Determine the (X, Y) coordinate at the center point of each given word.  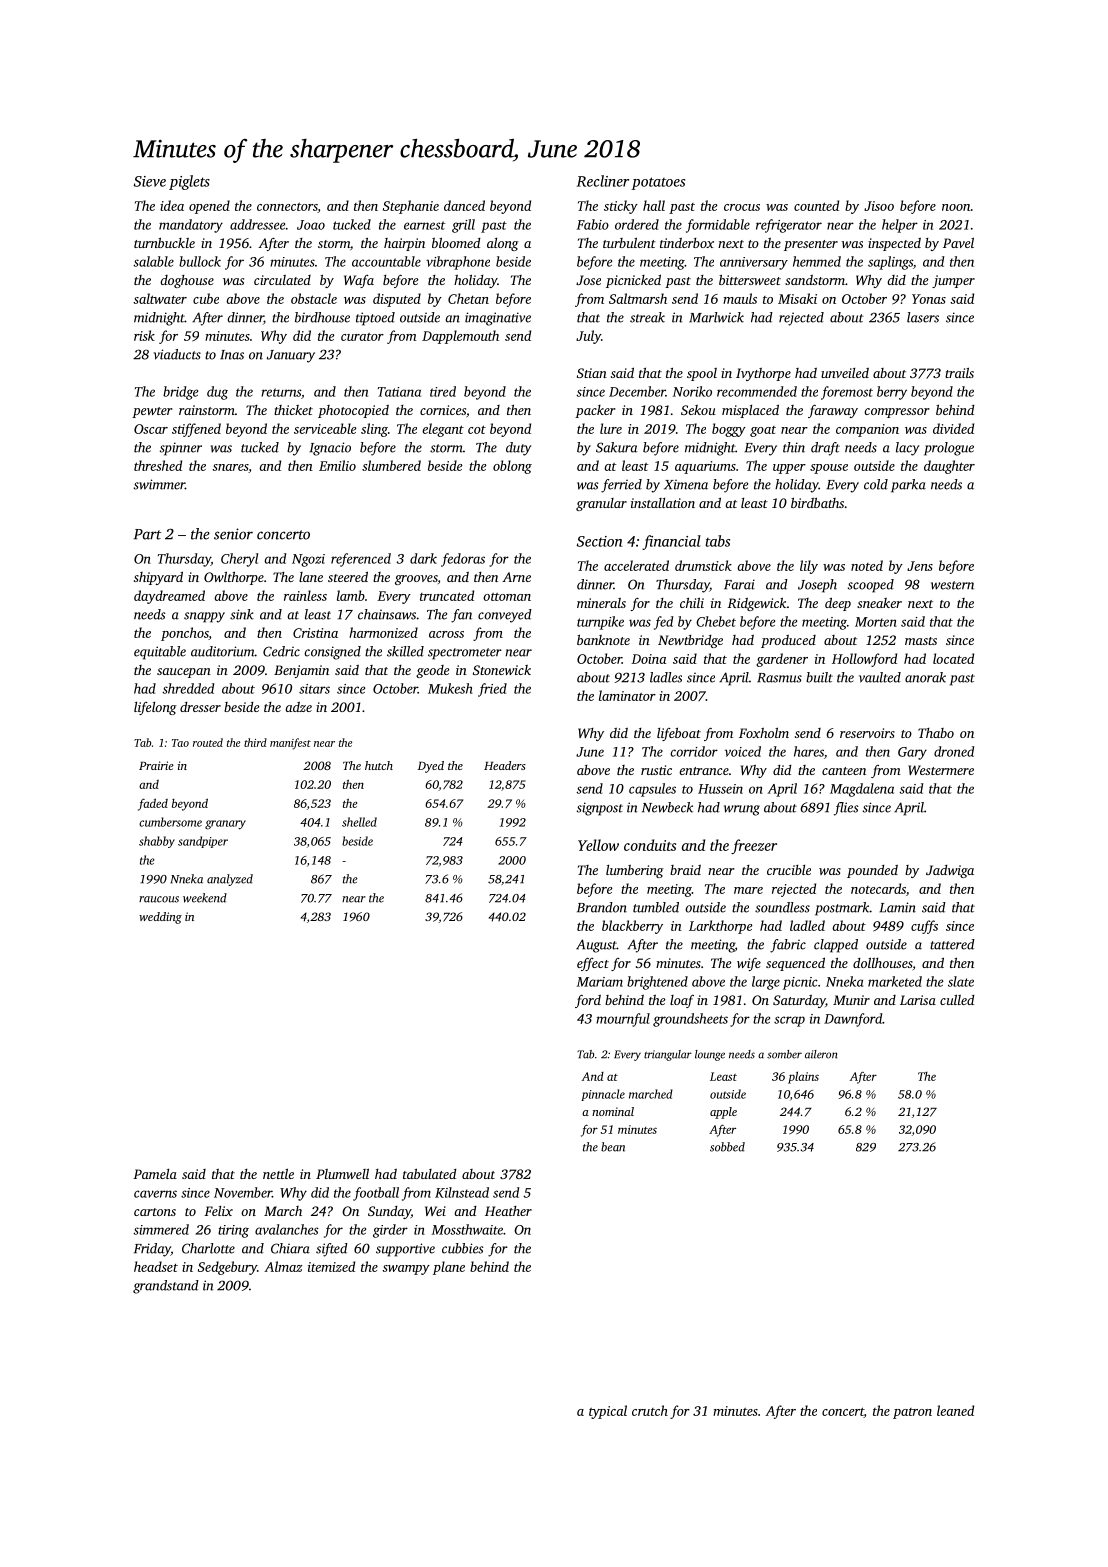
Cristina (315, 633)
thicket (293, 410)
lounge (710, 1055)
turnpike (600, 623)
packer (595, 411)
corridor (694, 751)
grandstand (166, 1287)
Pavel (958, 242)
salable (153, 261)
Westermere (941, 770)
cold (876, 484)
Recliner (603, 181)
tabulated (429, 1174)
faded (153, 804)
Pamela (155, 1174)
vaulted (880, 677)
